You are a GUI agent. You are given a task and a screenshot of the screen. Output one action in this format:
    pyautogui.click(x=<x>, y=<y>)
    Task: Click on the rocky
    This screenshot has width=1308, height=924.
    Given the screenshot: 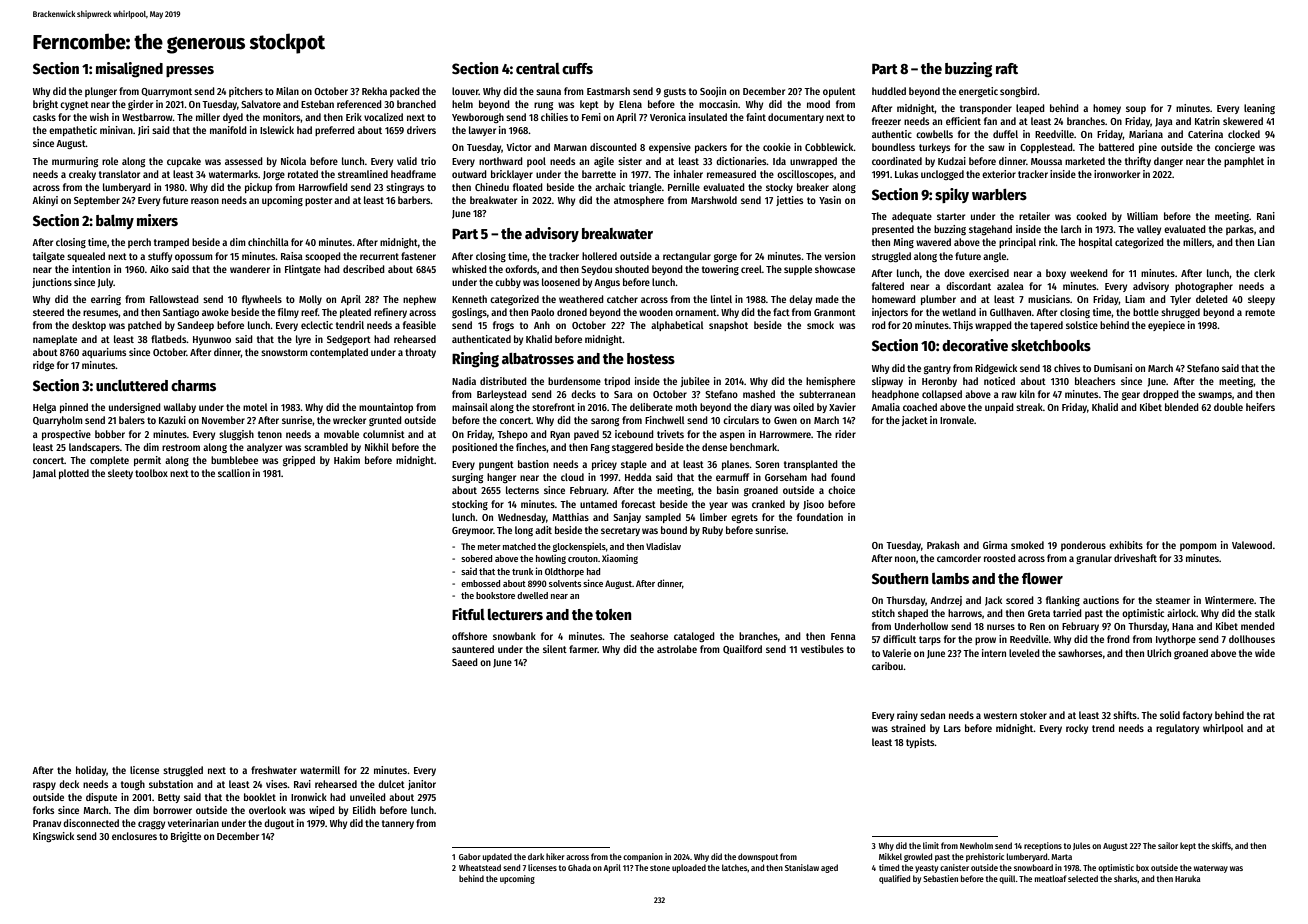 What is the action you would take?
    pyautogui.click(x=1077, y=729)
